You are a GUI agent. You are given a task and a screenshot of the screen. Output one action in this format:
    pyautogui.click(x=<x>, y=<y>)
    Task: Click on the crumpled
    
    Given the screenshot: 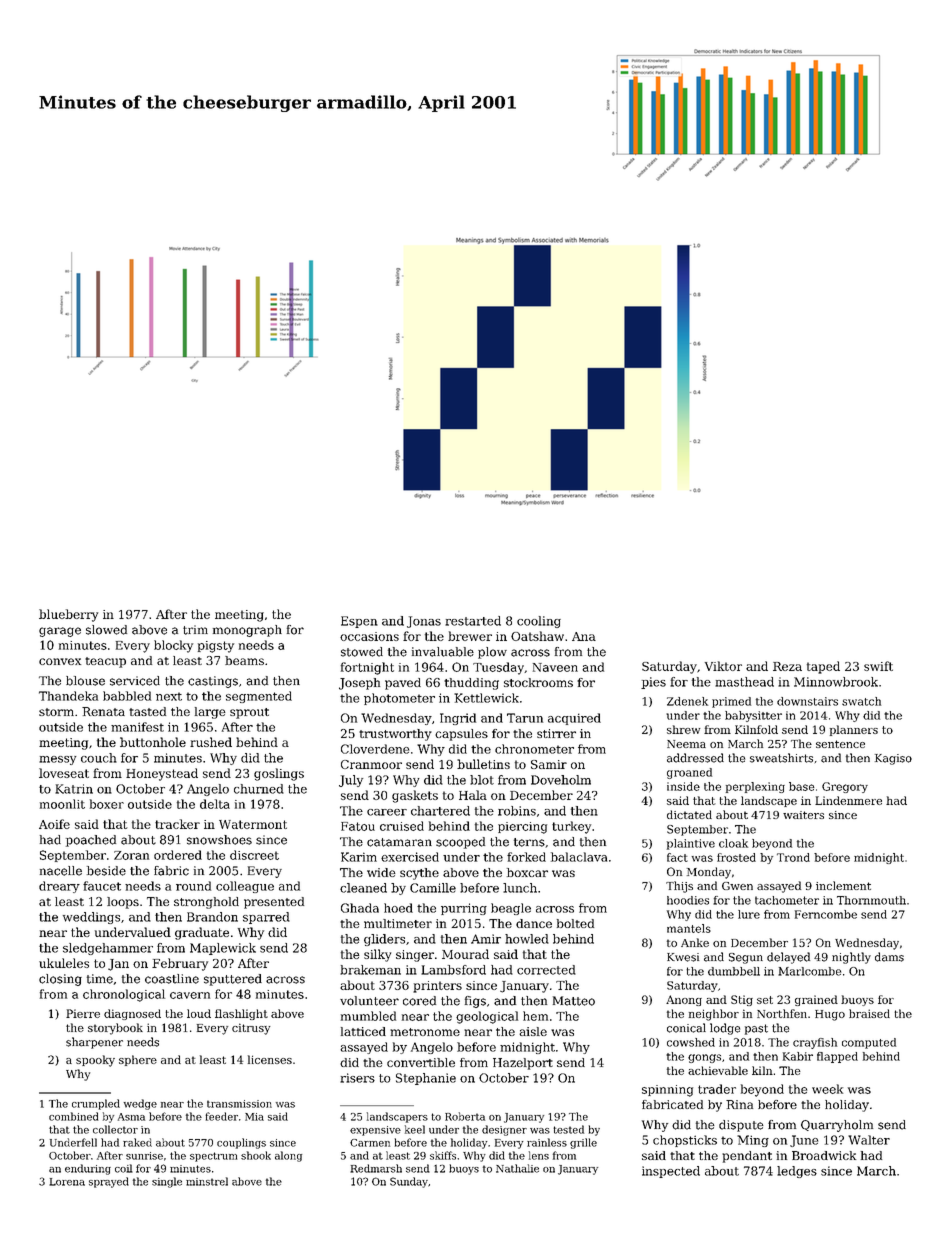 What is the action you would take?
    pyautogui.click(x=96, y=1104)
